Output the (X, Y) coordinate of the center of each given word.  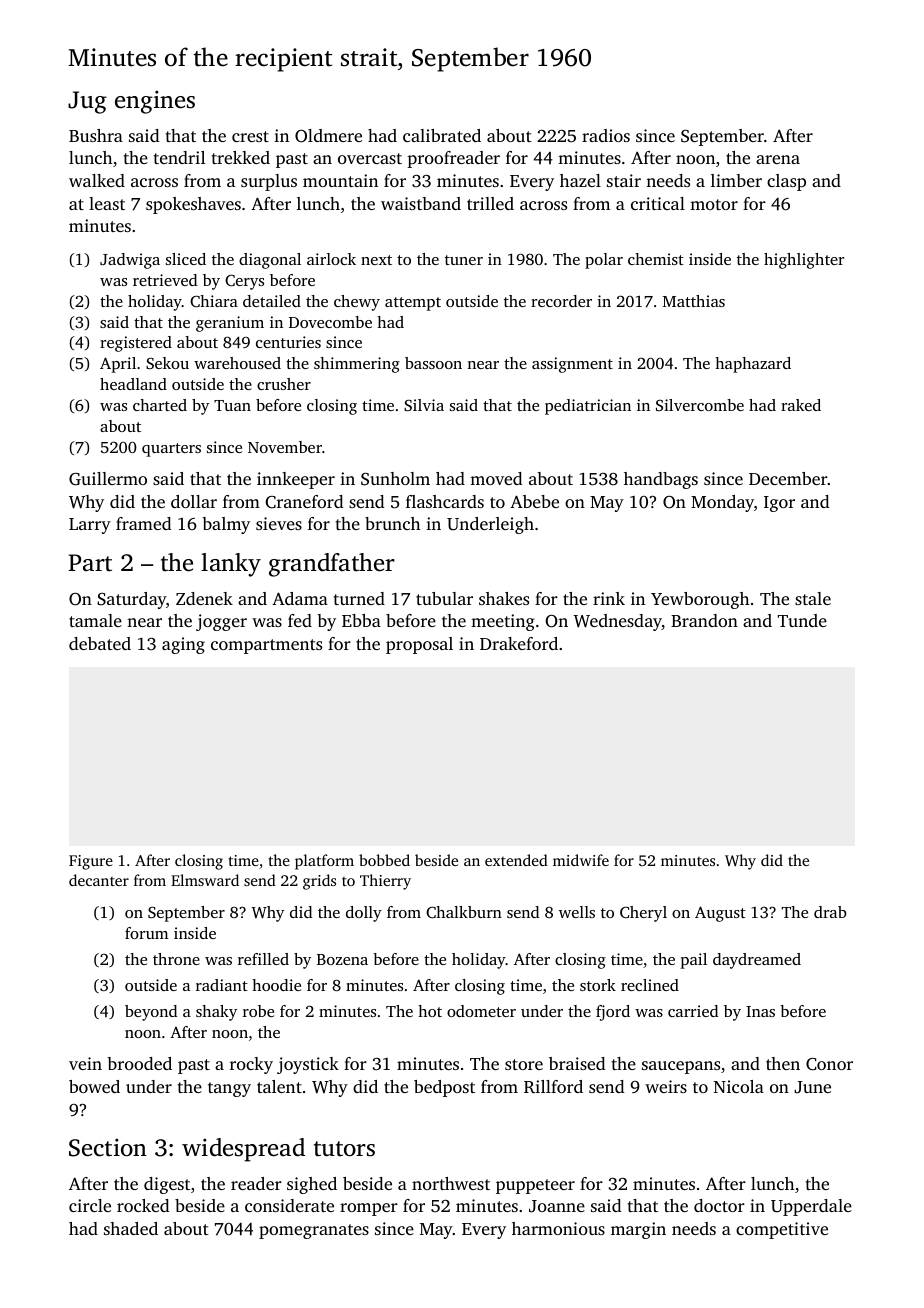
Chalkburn (464, 912)
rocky (251, 1065)
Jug (87, 102)
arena (778, 159)
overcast (370, 158)
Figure (91, 862)
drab (830, 912)
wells (577, 912)
